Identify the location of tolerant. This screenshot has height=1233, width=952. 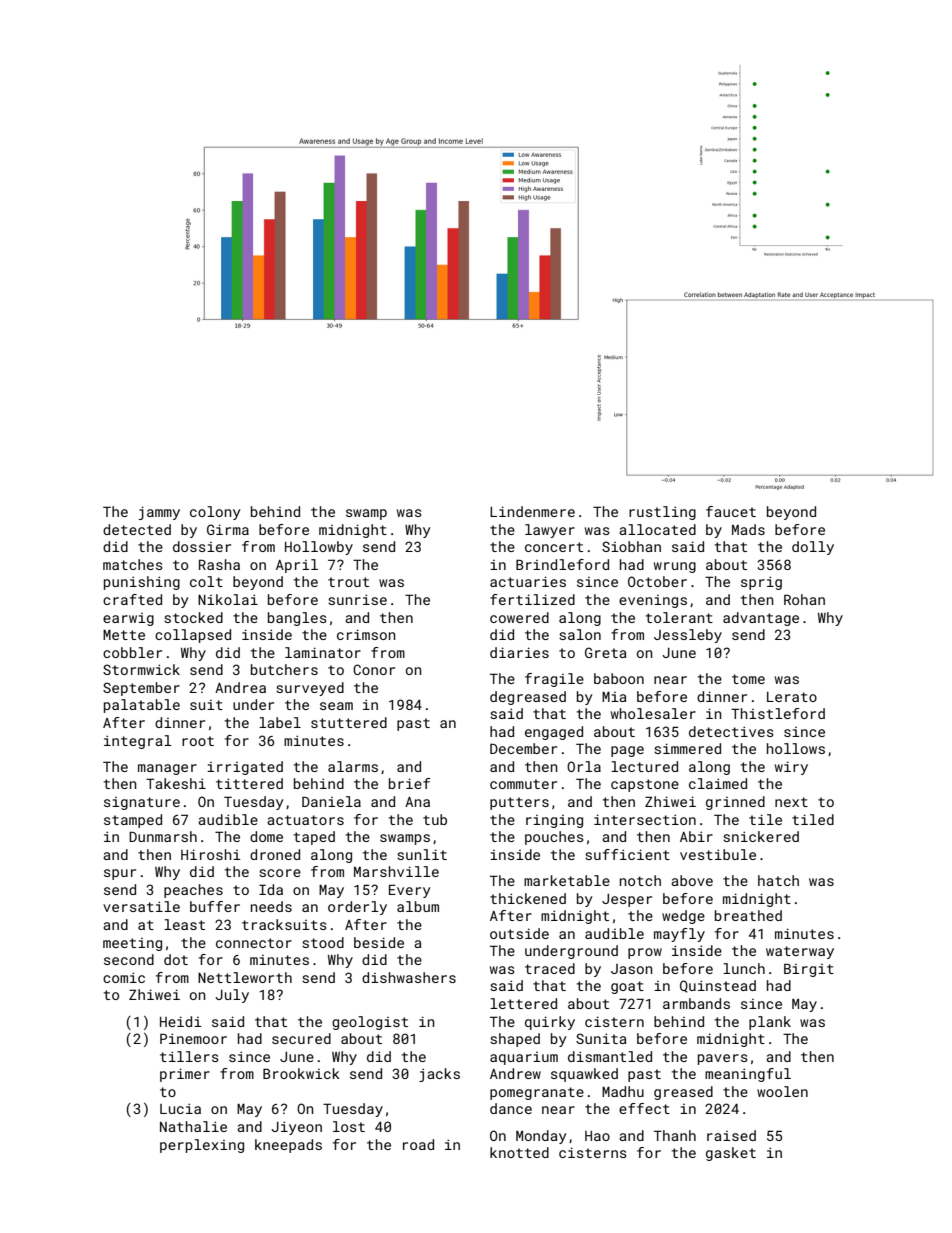
(679, 617).
